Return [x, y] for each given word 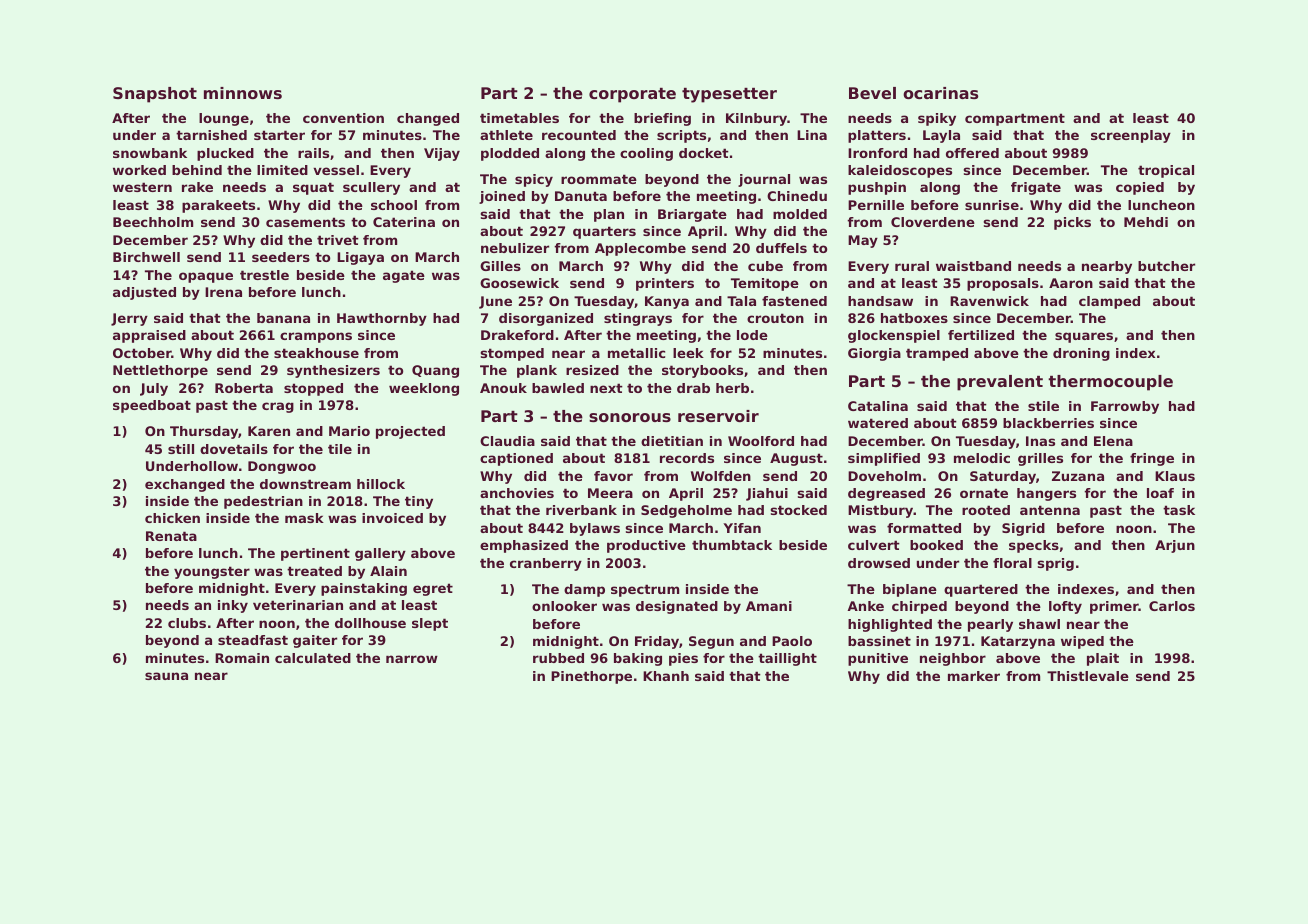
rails [313, 153]
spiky [937, 119]
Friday [657, 642]
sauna [166, 676]
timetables [519, 118]
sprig [1056, 564]
